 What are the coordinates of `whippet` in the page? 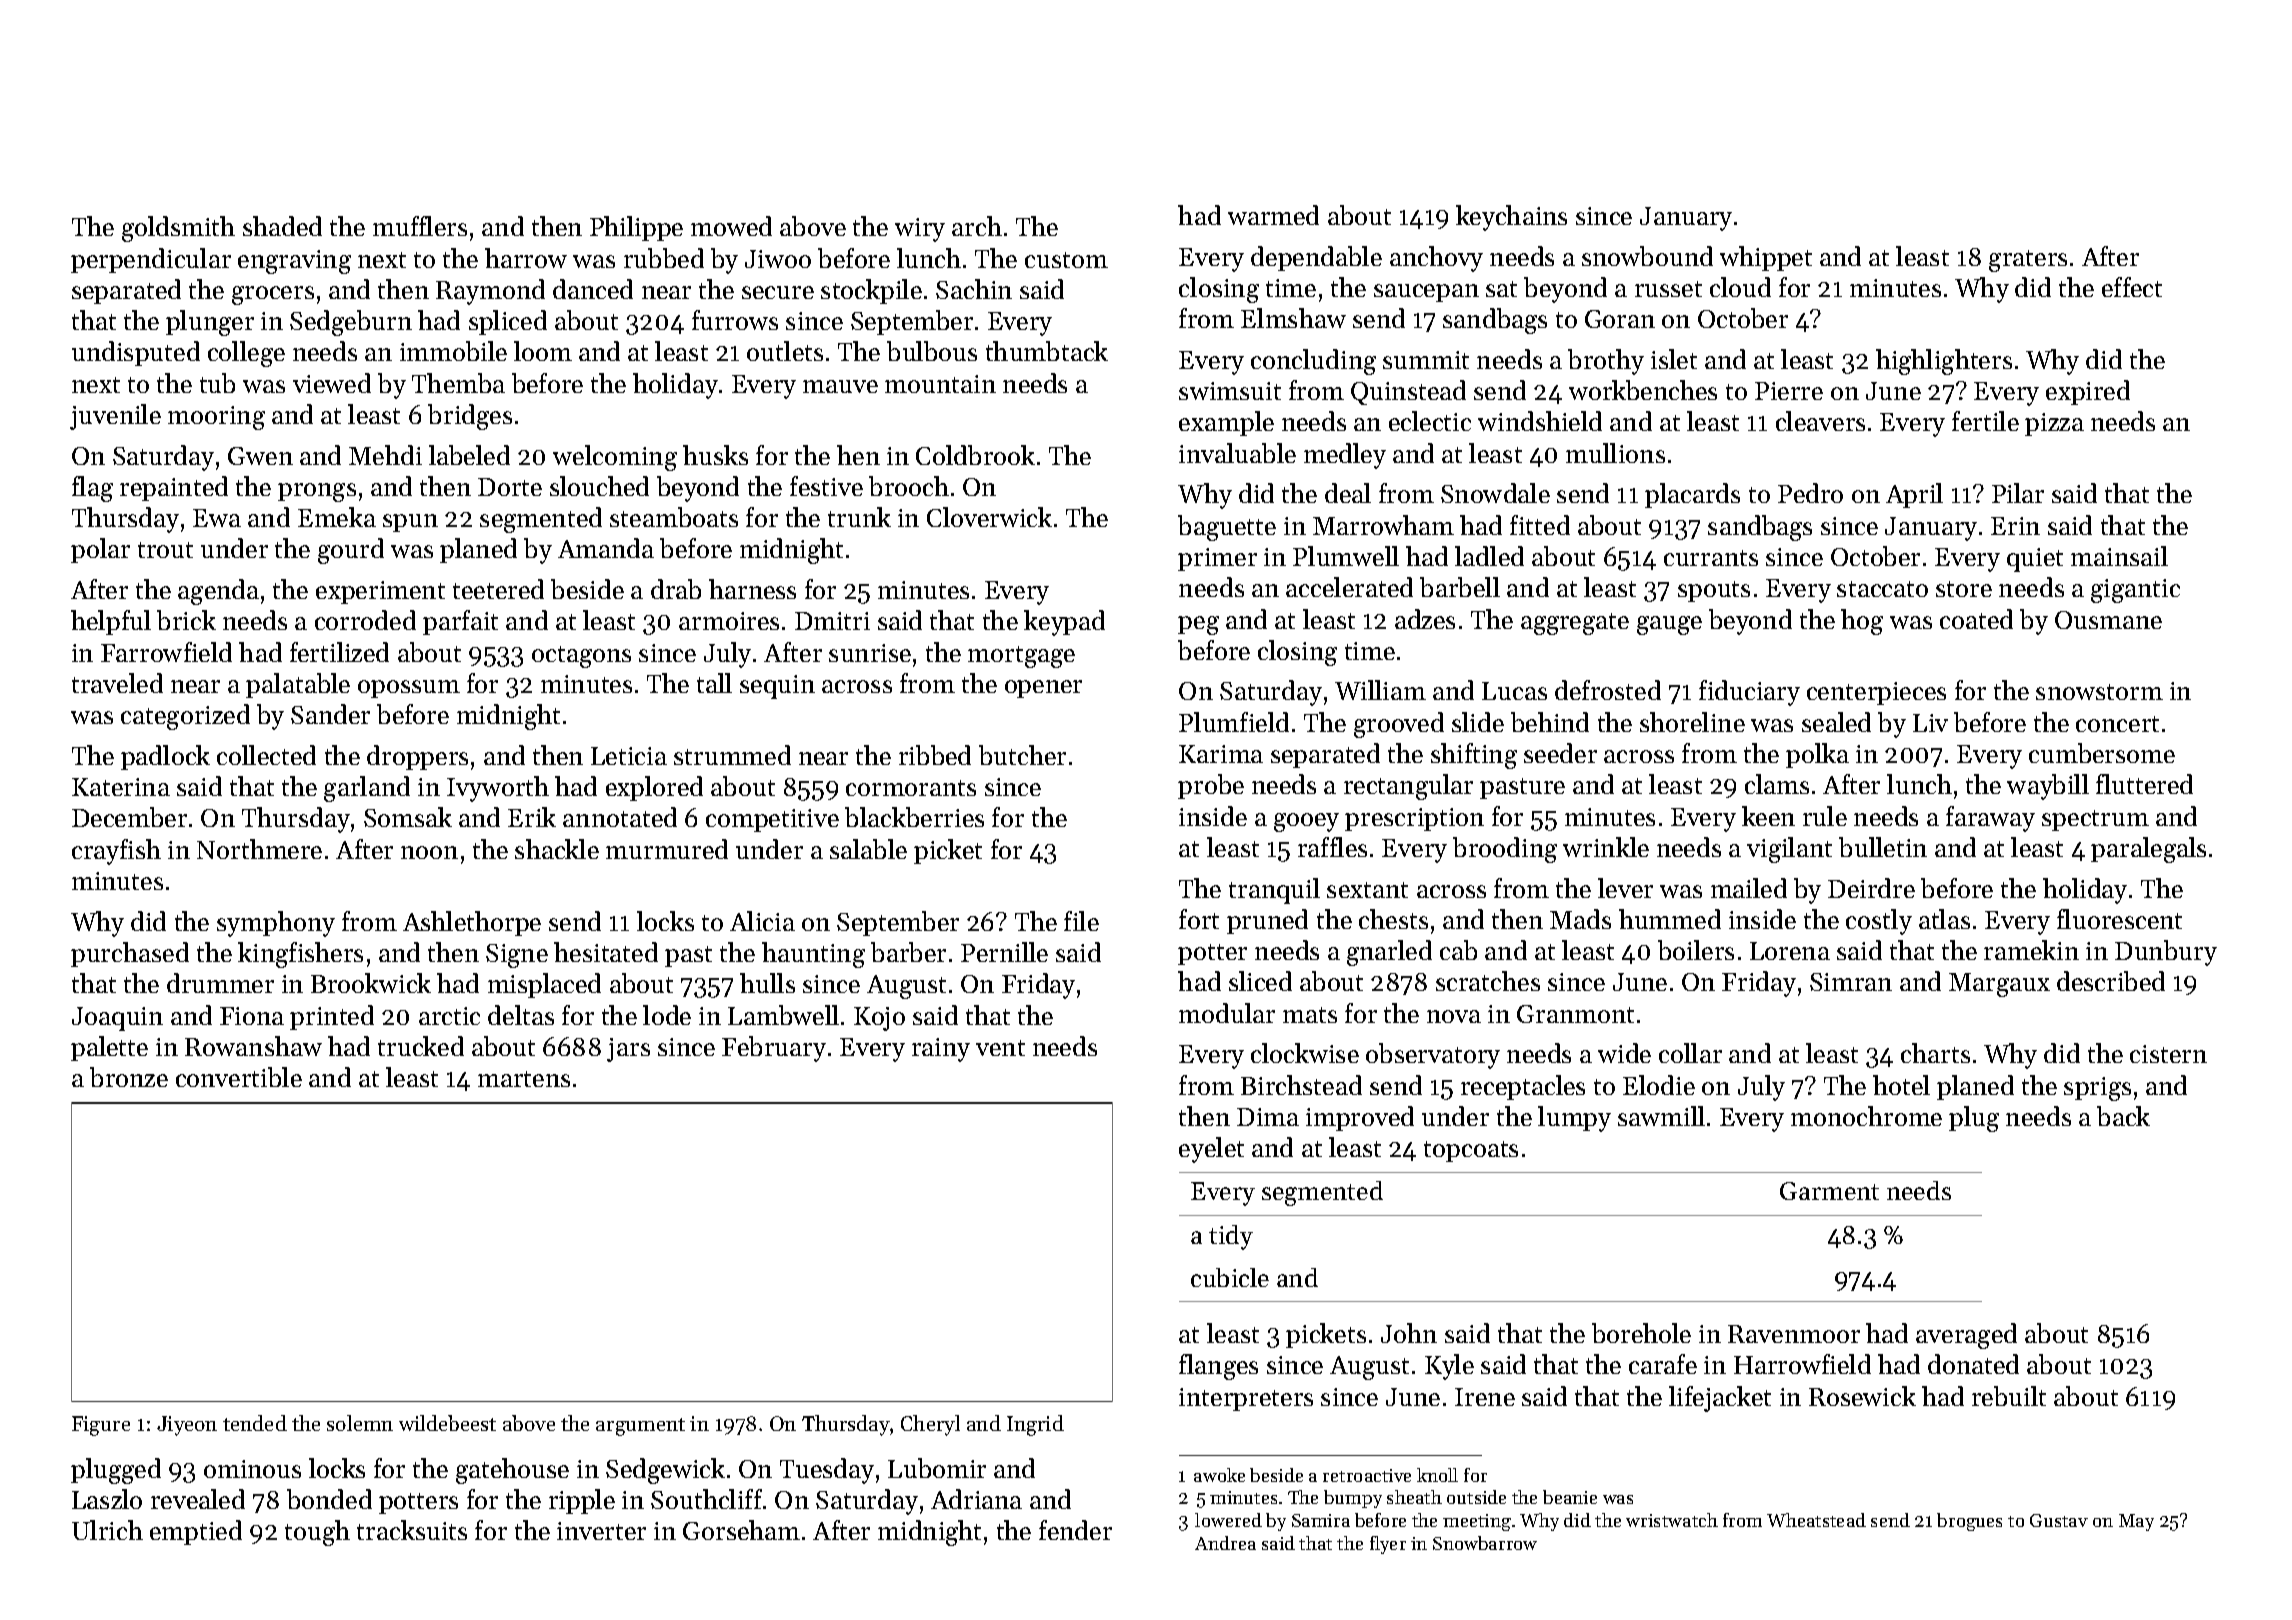 It's located at (1766, 258).
